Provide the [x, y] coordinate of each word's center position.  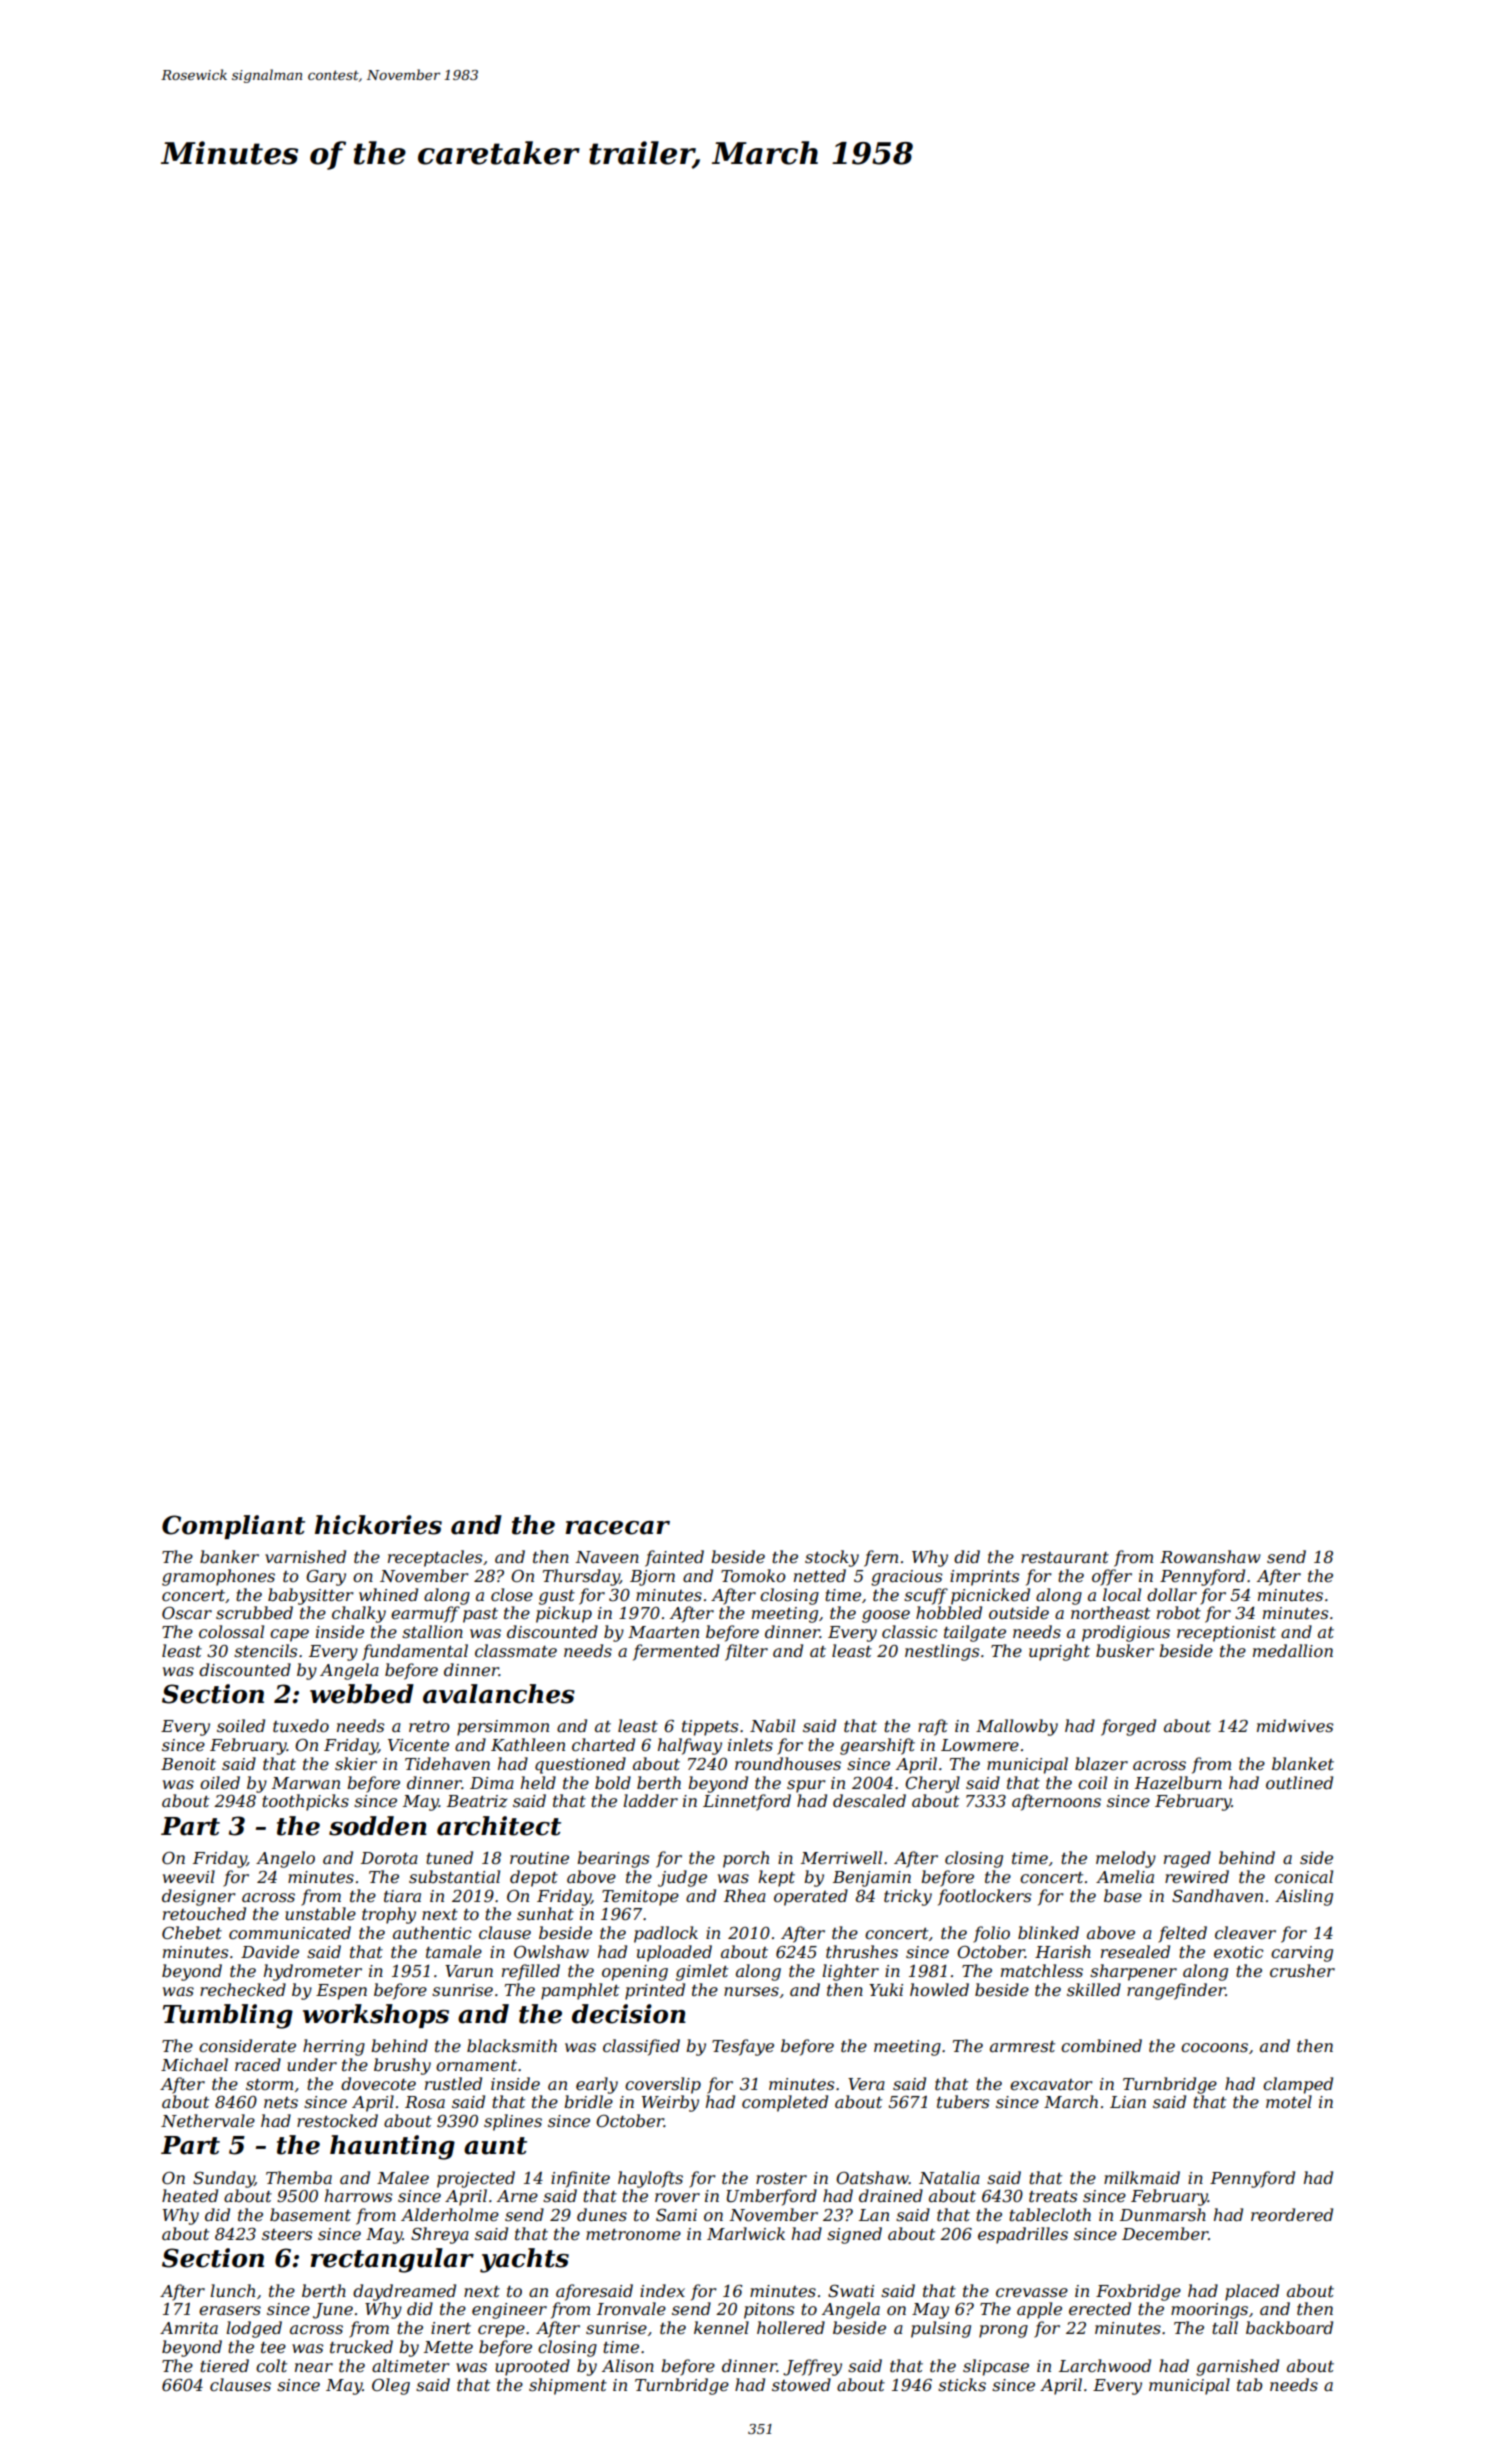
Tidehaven [447, 1763]
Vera [866, 2084]
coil [1092, 1782]
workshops [376, 2016]
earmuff [425, 1614]
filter [746, 1652]
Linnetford [747, 1802]
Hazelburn [1178, 1783]
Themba [299, 2177]
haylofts [650, 2179]
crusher [1302, 1970]
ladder [650, 1800]
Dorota [389, 1858]
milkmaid [1142, 2177]
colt [271, 2365]
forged [1128, 1727]
